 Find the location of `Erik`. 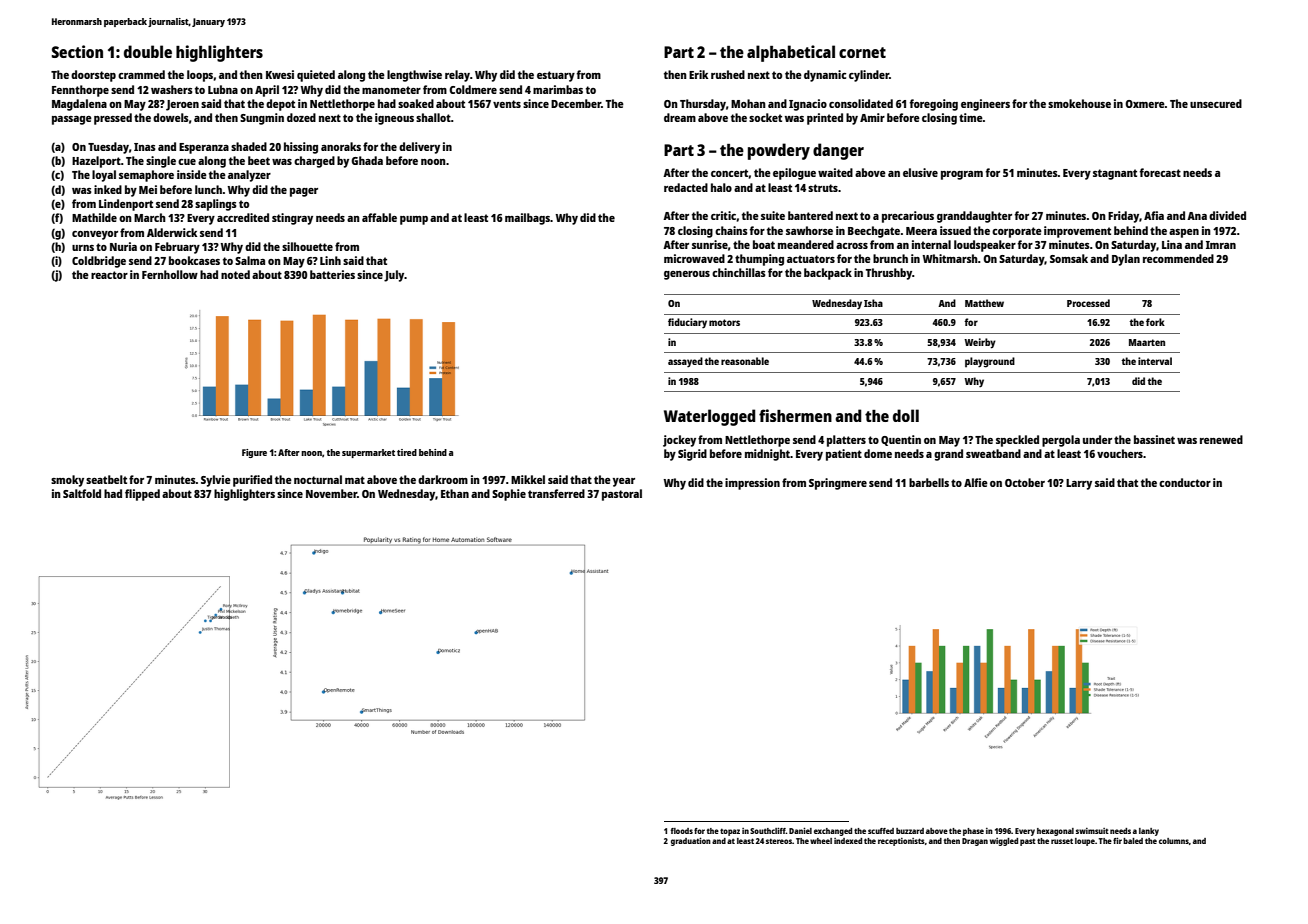

Erik is located at coordinates (698, 74).
